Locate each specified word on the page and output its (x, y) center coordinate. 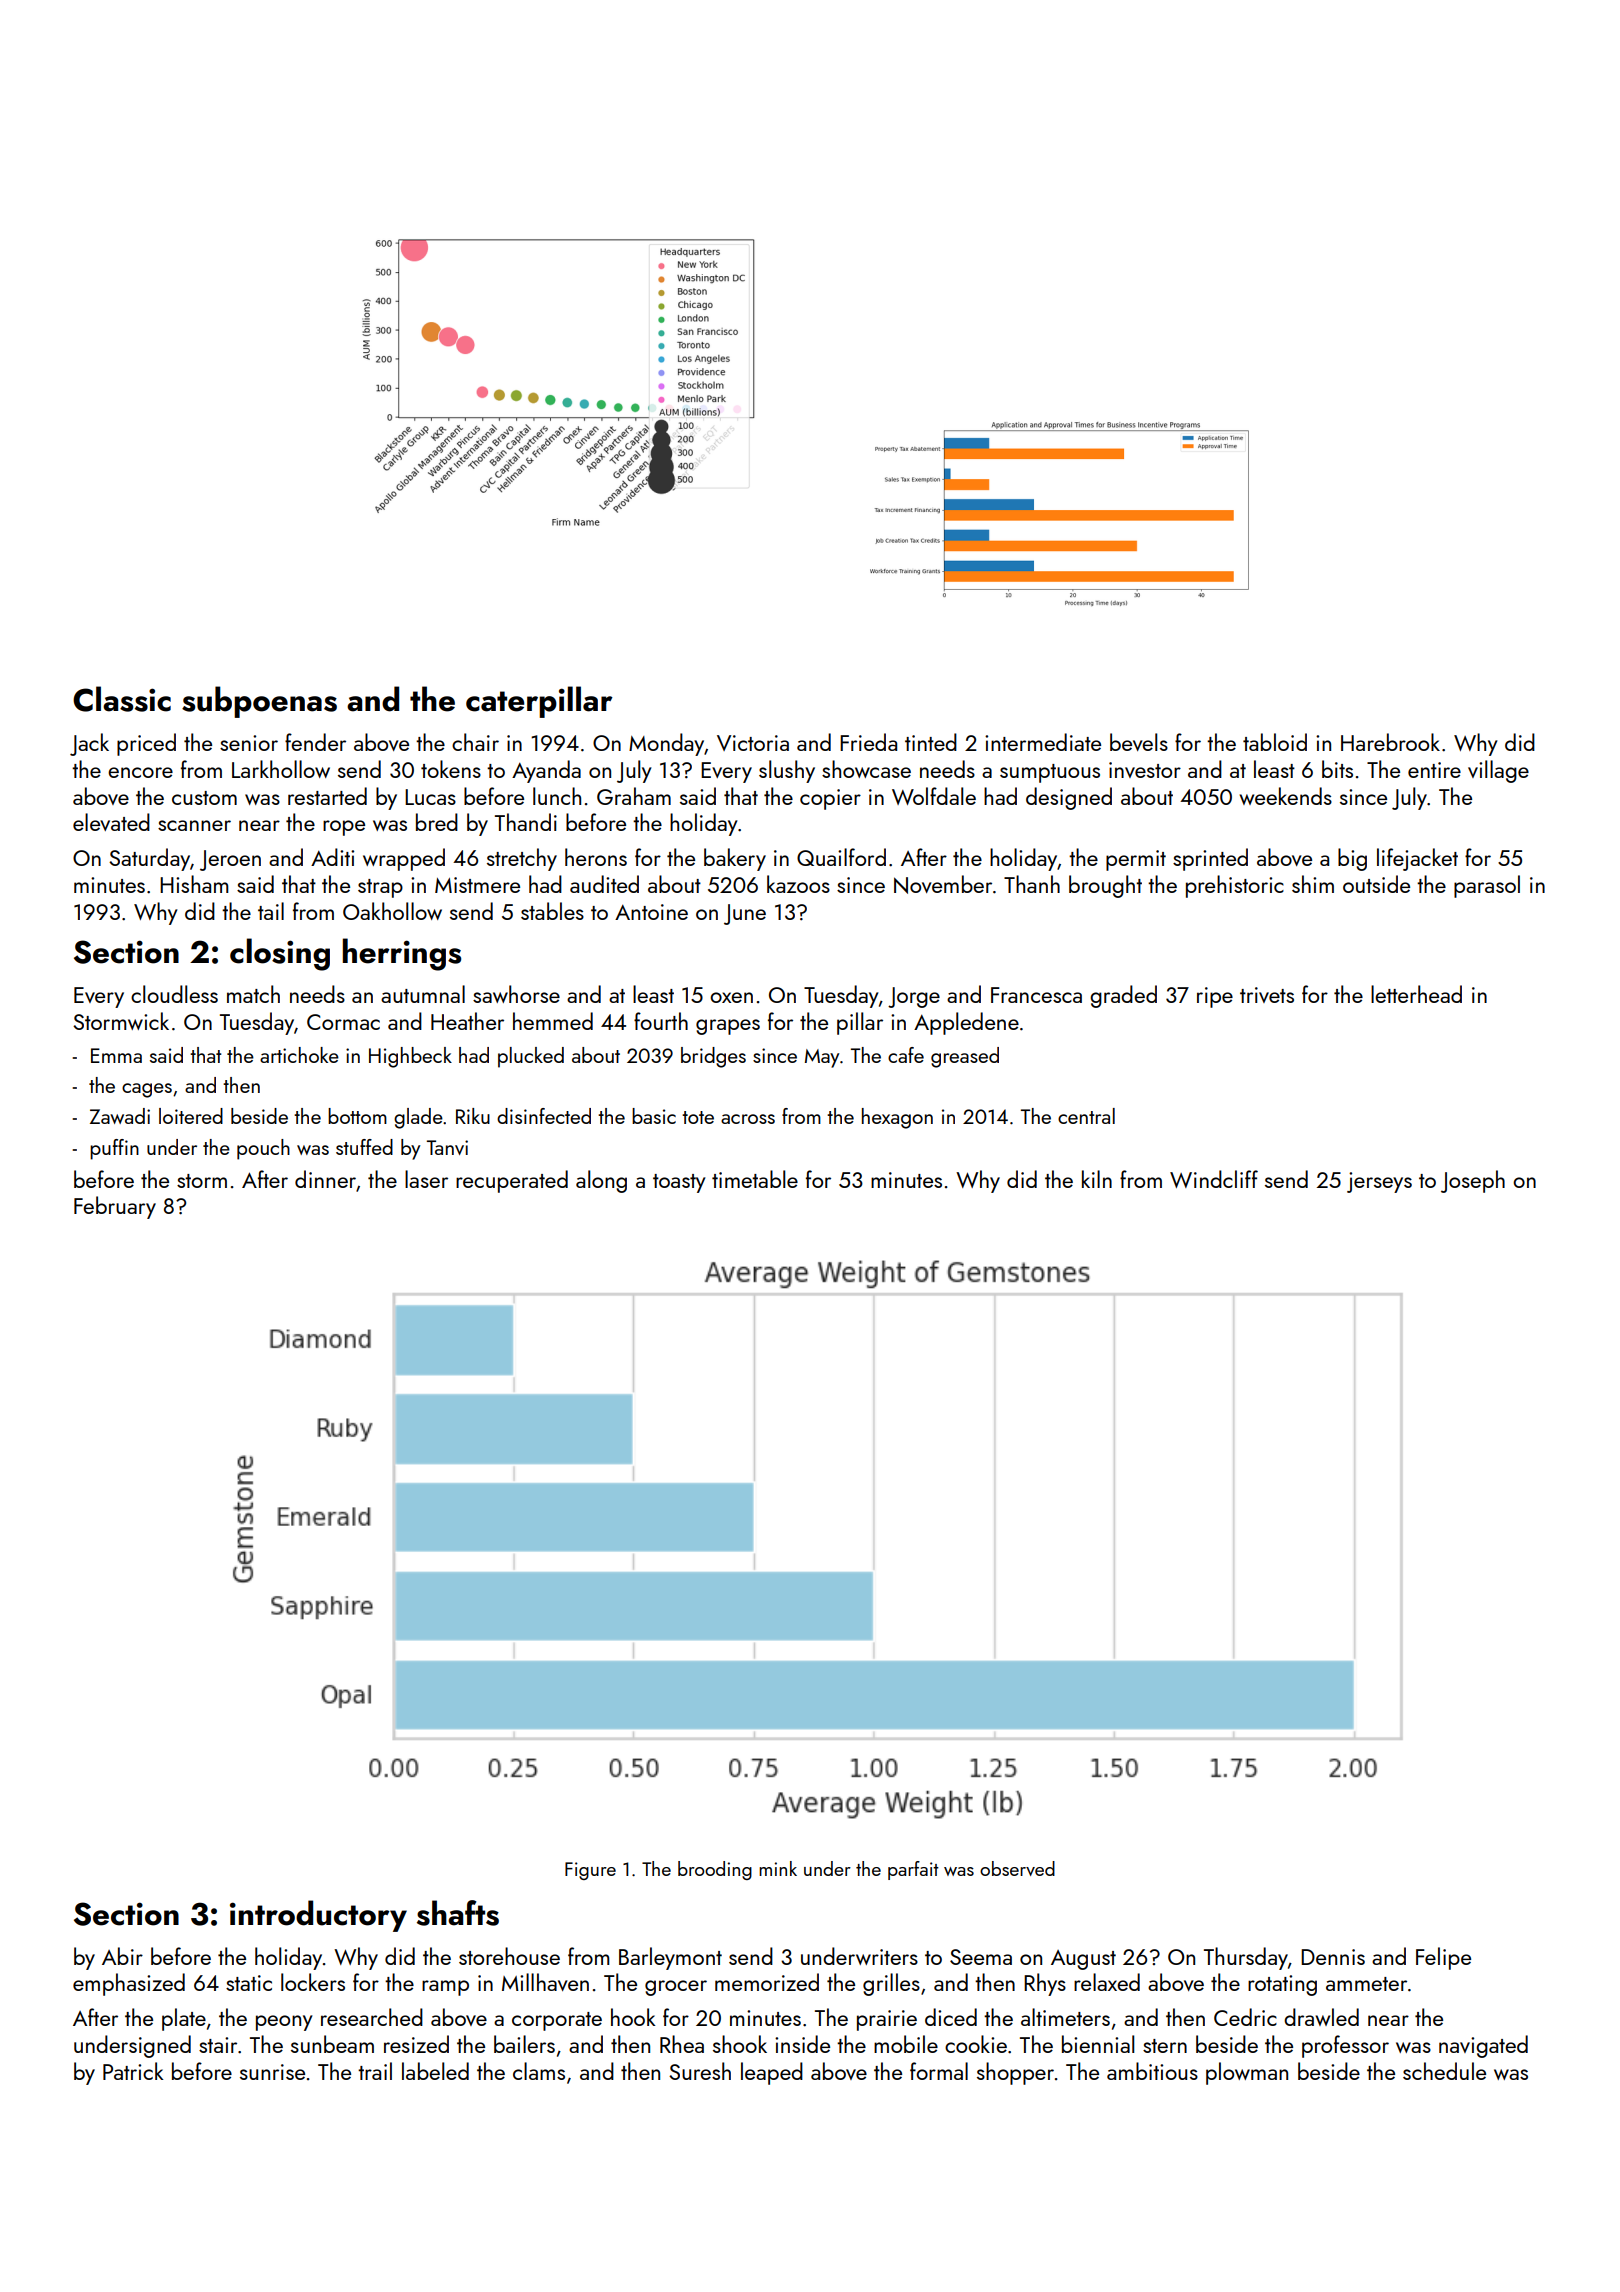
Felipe (1443, 1958)
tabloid (1275, 742)
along (601, 1181)
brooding (715, 1870)
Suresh (700, 2071)
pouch (263, 1149)
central (1086, 1116)
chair (475, 742)
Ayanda (546, 771)
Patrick (133, 2071)
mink (778, 1868)
